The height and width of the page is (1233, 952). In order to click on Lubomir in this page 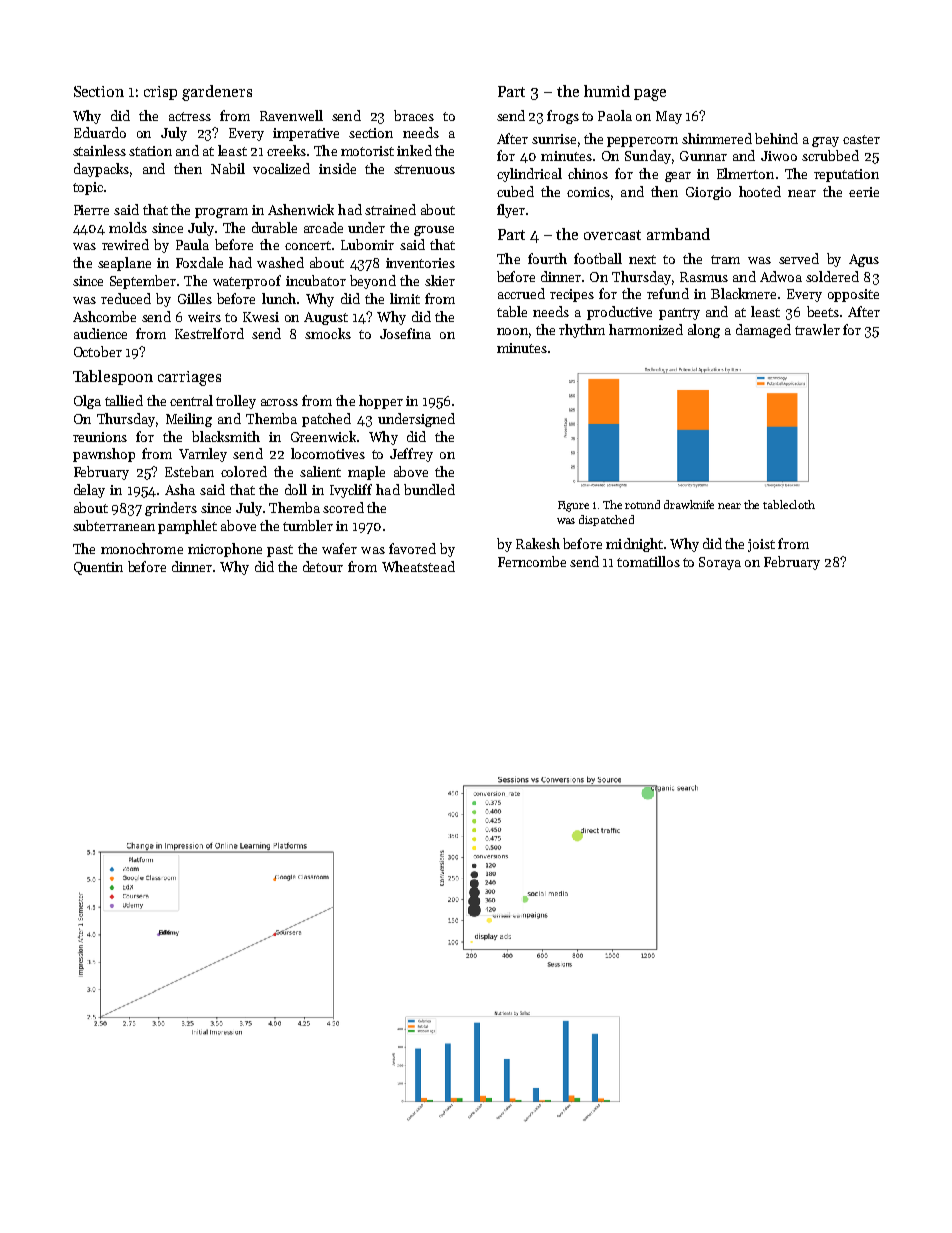, I will do `click(367, 244)`.
